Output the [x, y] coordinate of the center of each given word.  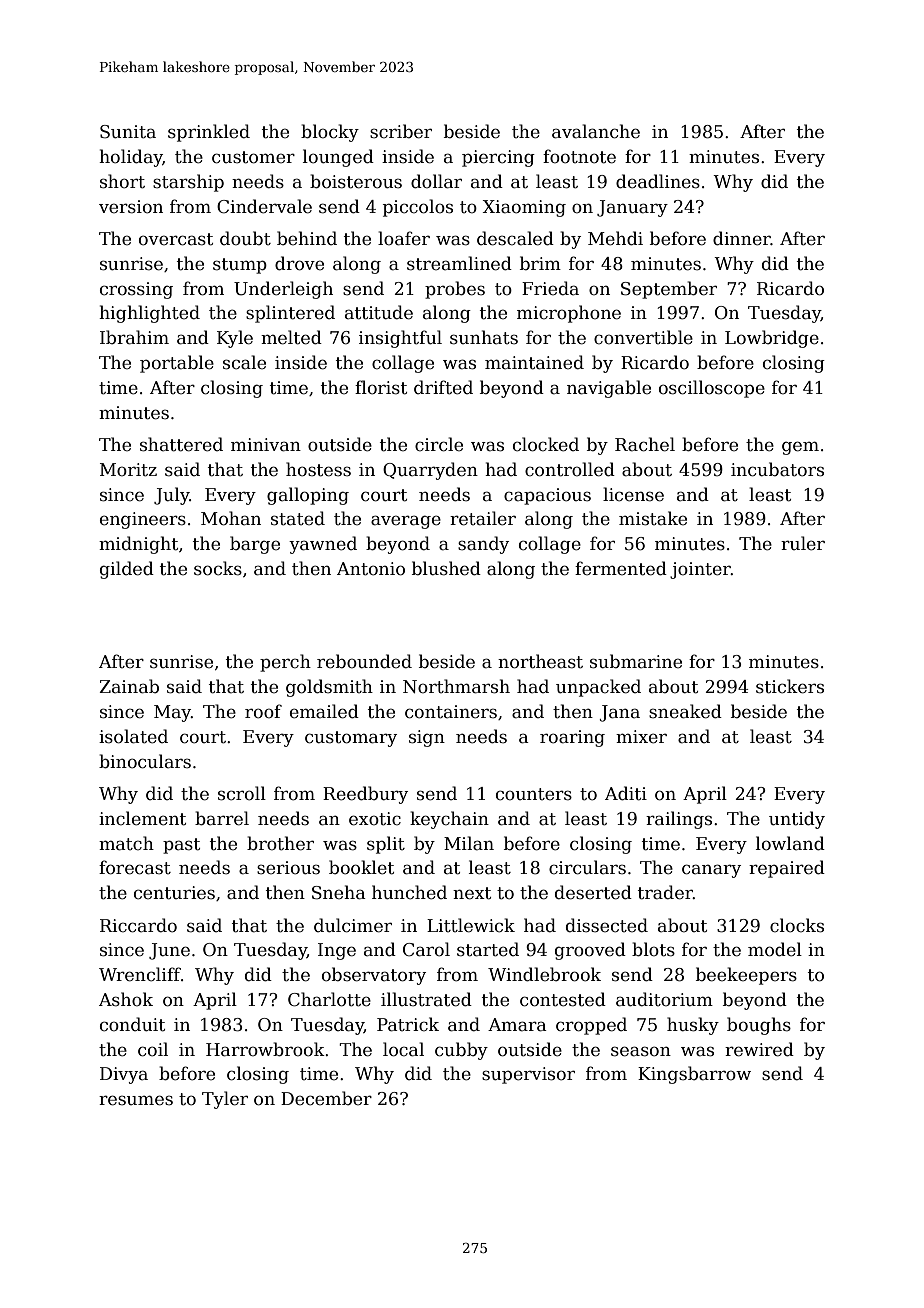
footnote [579, 156]
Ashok [126, 999]
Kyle [235, 339]
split [386, 845]
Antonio [371, 569]
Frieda [550, 288]
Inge [337, 951]
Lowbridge [772, 339]
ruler [803, 543]
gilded [127, 570]
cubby [461, 1051]
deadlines [658, 181]
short [122, 181]
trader [665, 892]
